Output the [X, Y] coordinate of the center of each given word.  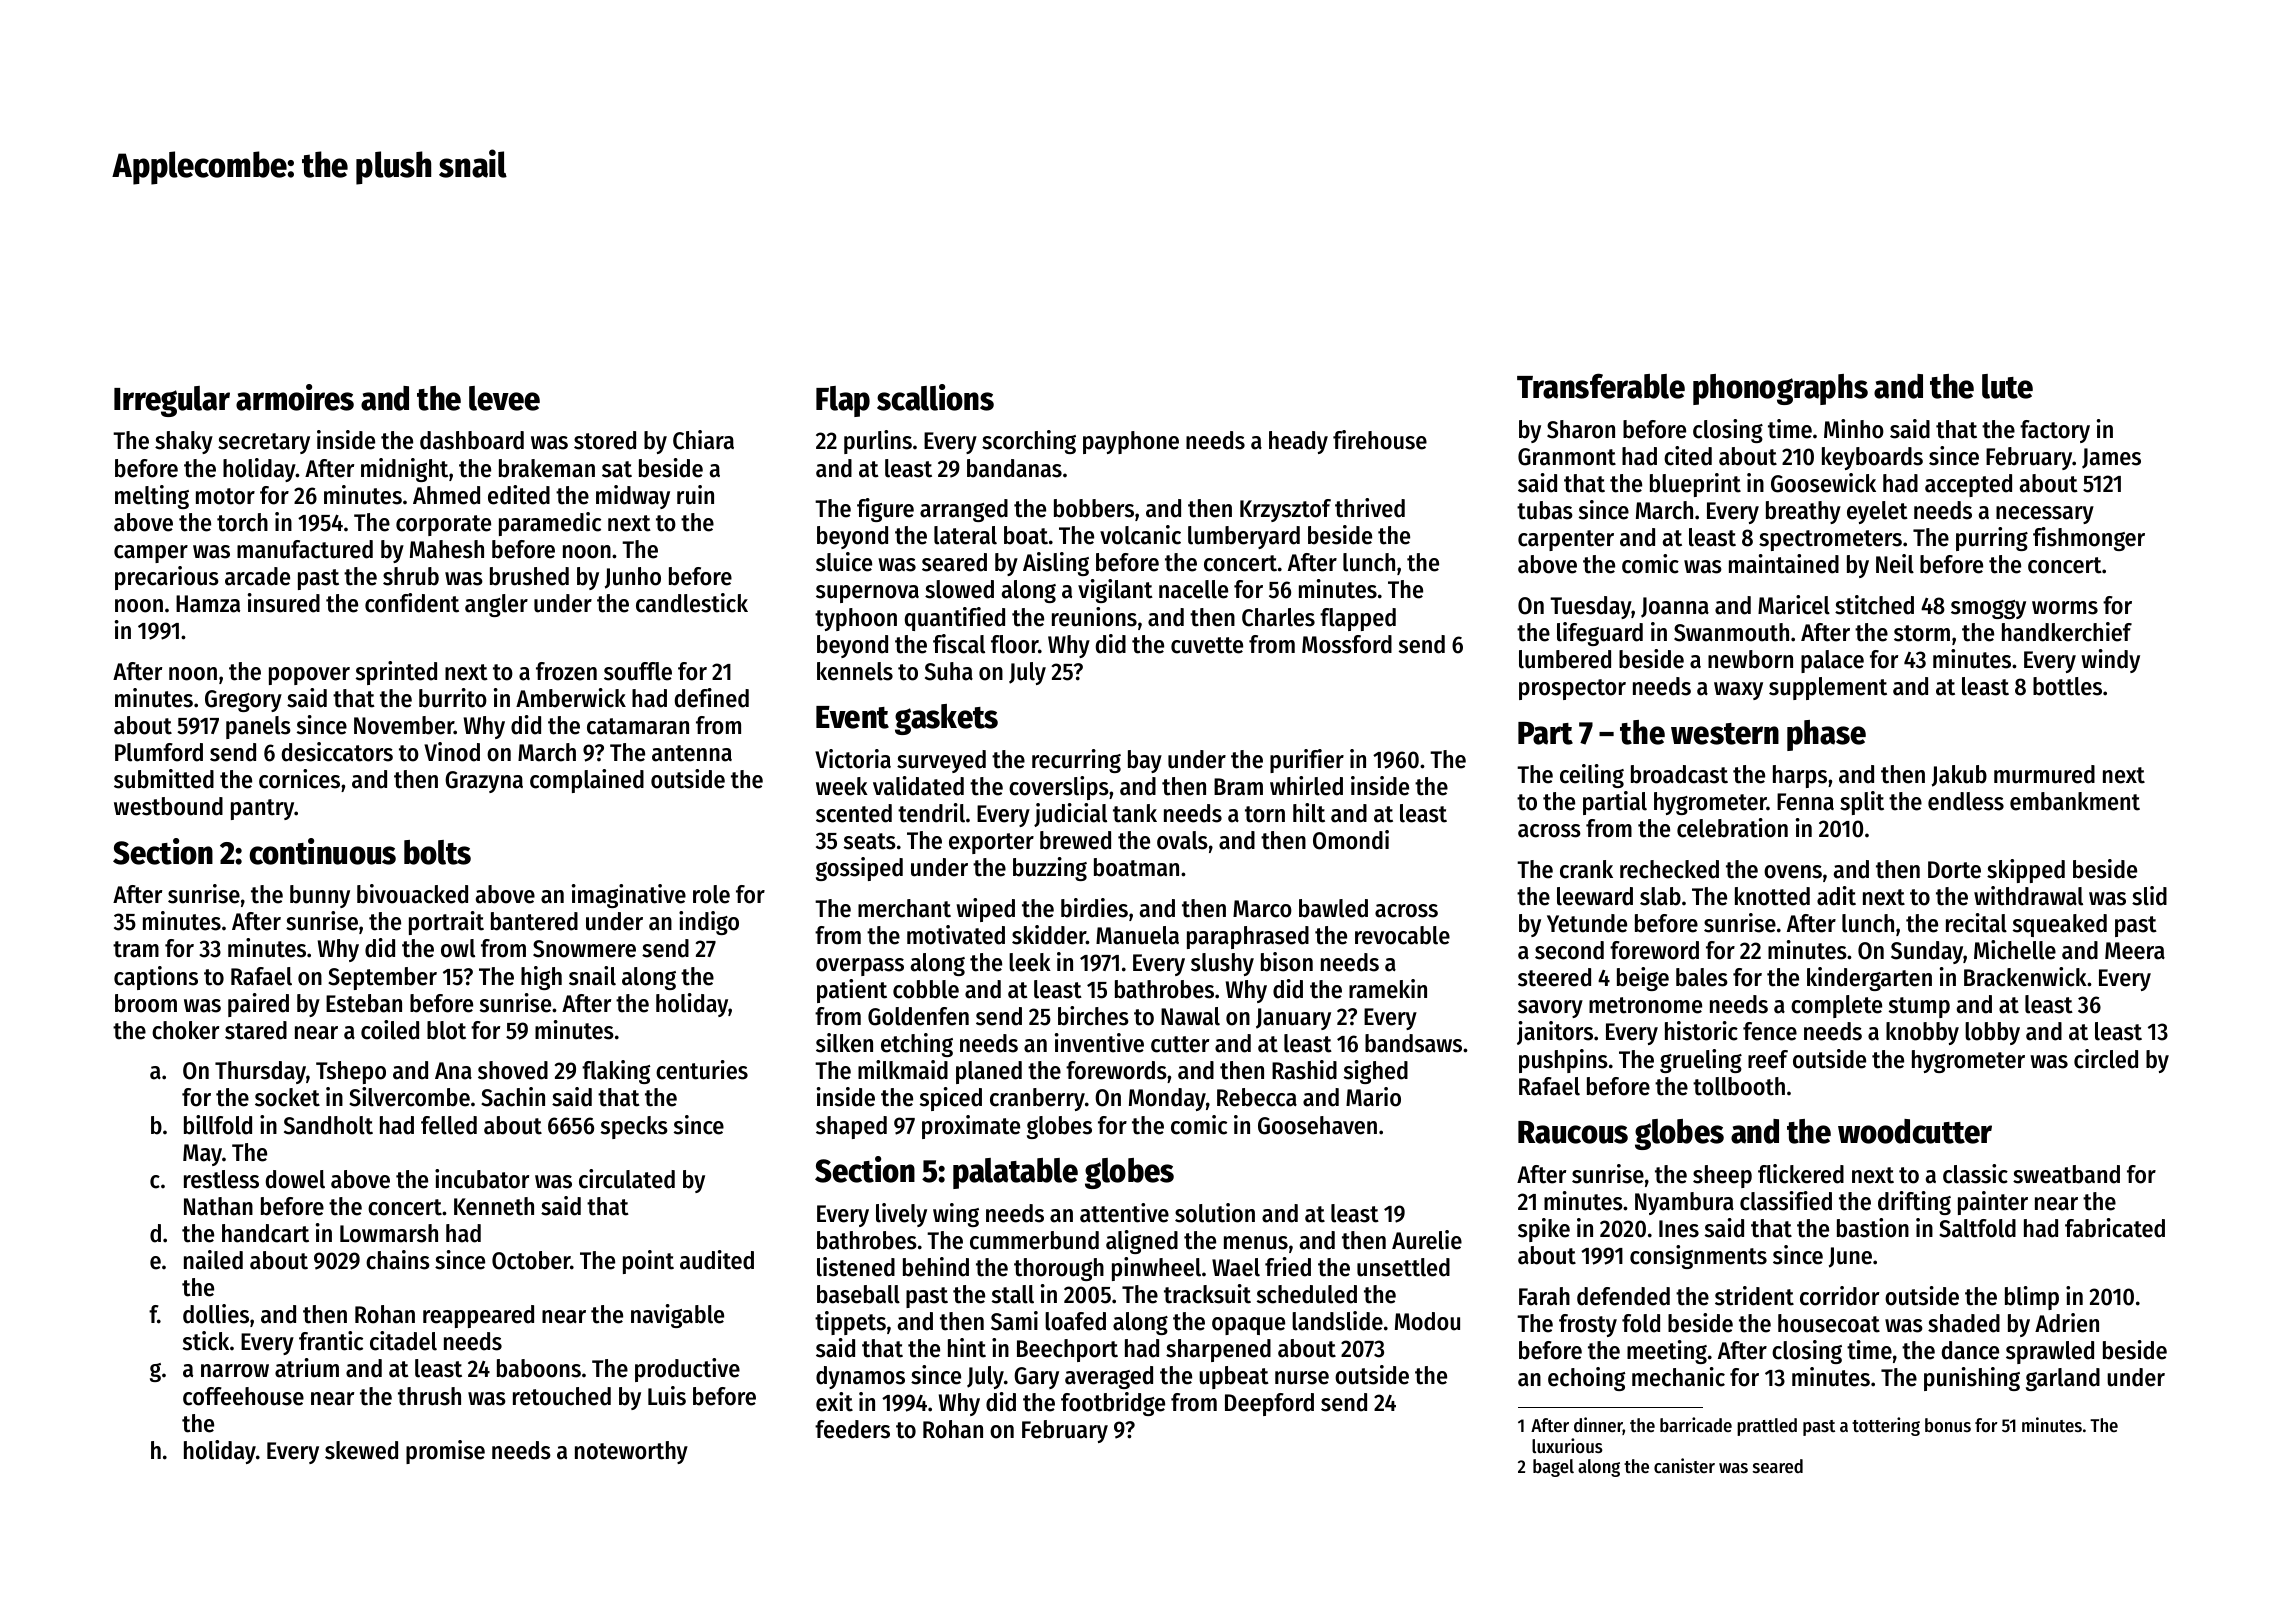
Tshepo [351, 1072]
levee [504, 398]
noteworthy [631, 1452]
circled [2106, 1059]
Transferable [1601, 386]
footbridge [1113, 1404]
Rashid [1304, 1070]
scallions [935, 397]
